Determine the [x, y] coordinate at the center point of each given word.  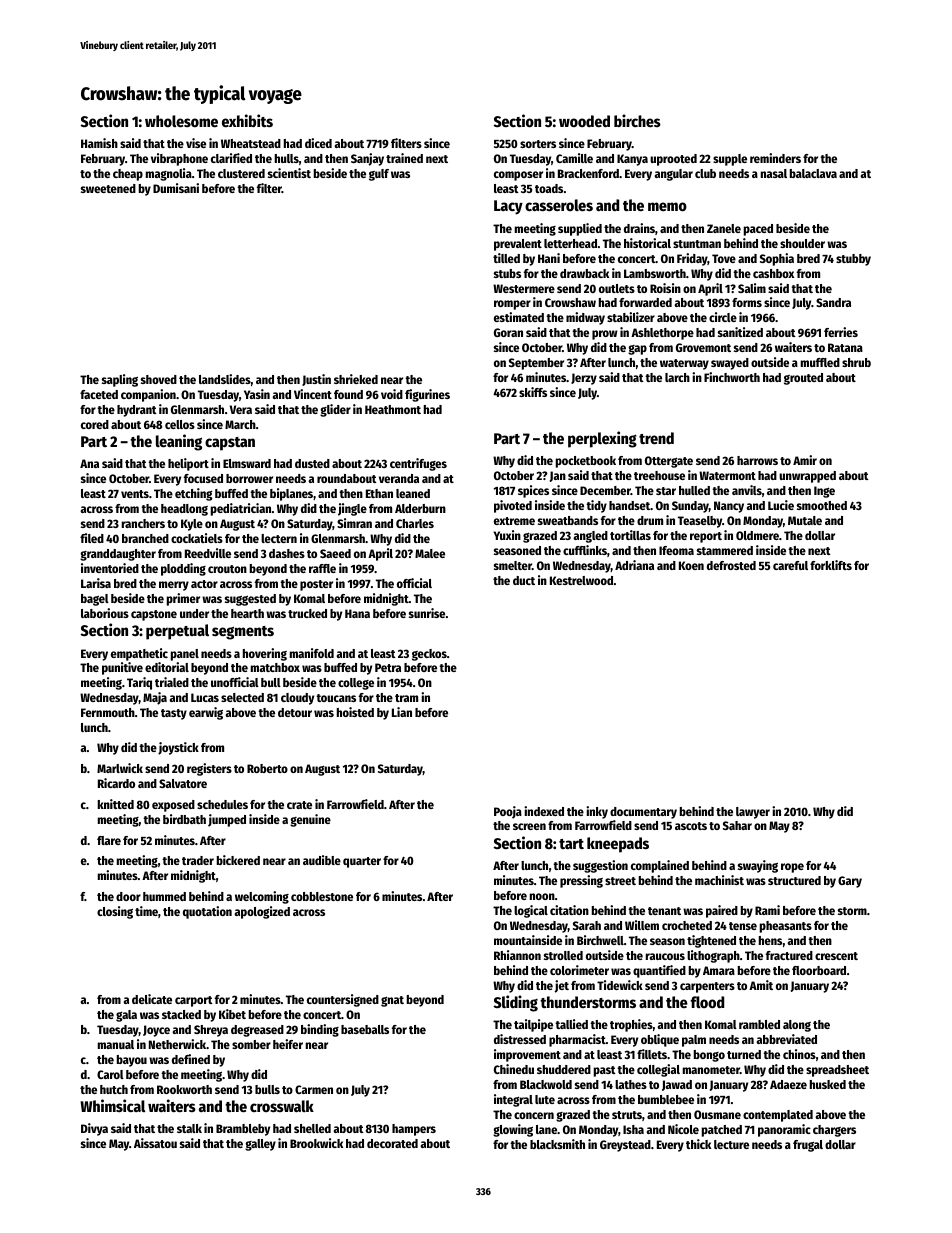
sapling [120, 380]
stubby [853, 260]
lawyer [753, 813]
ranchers [143, 523]
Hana [357, 613]
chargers [834, 1131]
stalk [189, 1128]
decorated [392, 1143]
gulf [379, 175]
